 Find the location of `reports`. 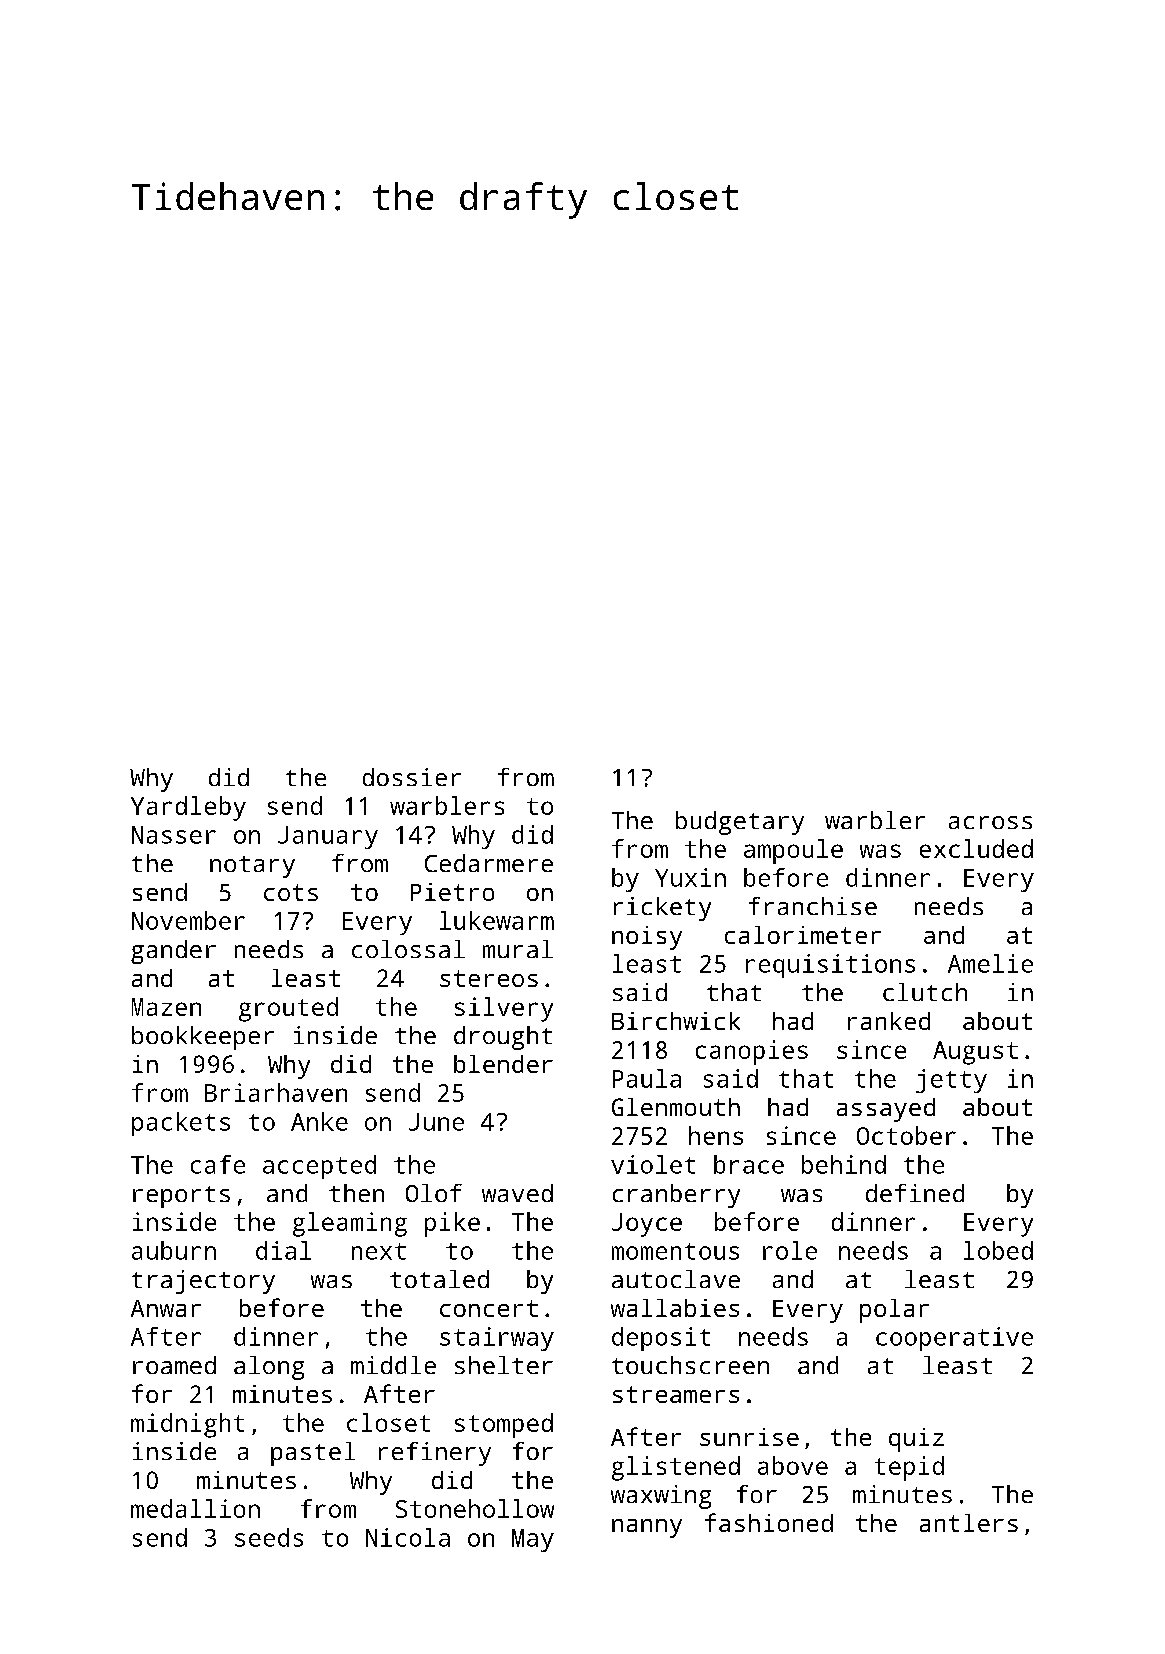

reports is located at coordinates (181, 1197).
